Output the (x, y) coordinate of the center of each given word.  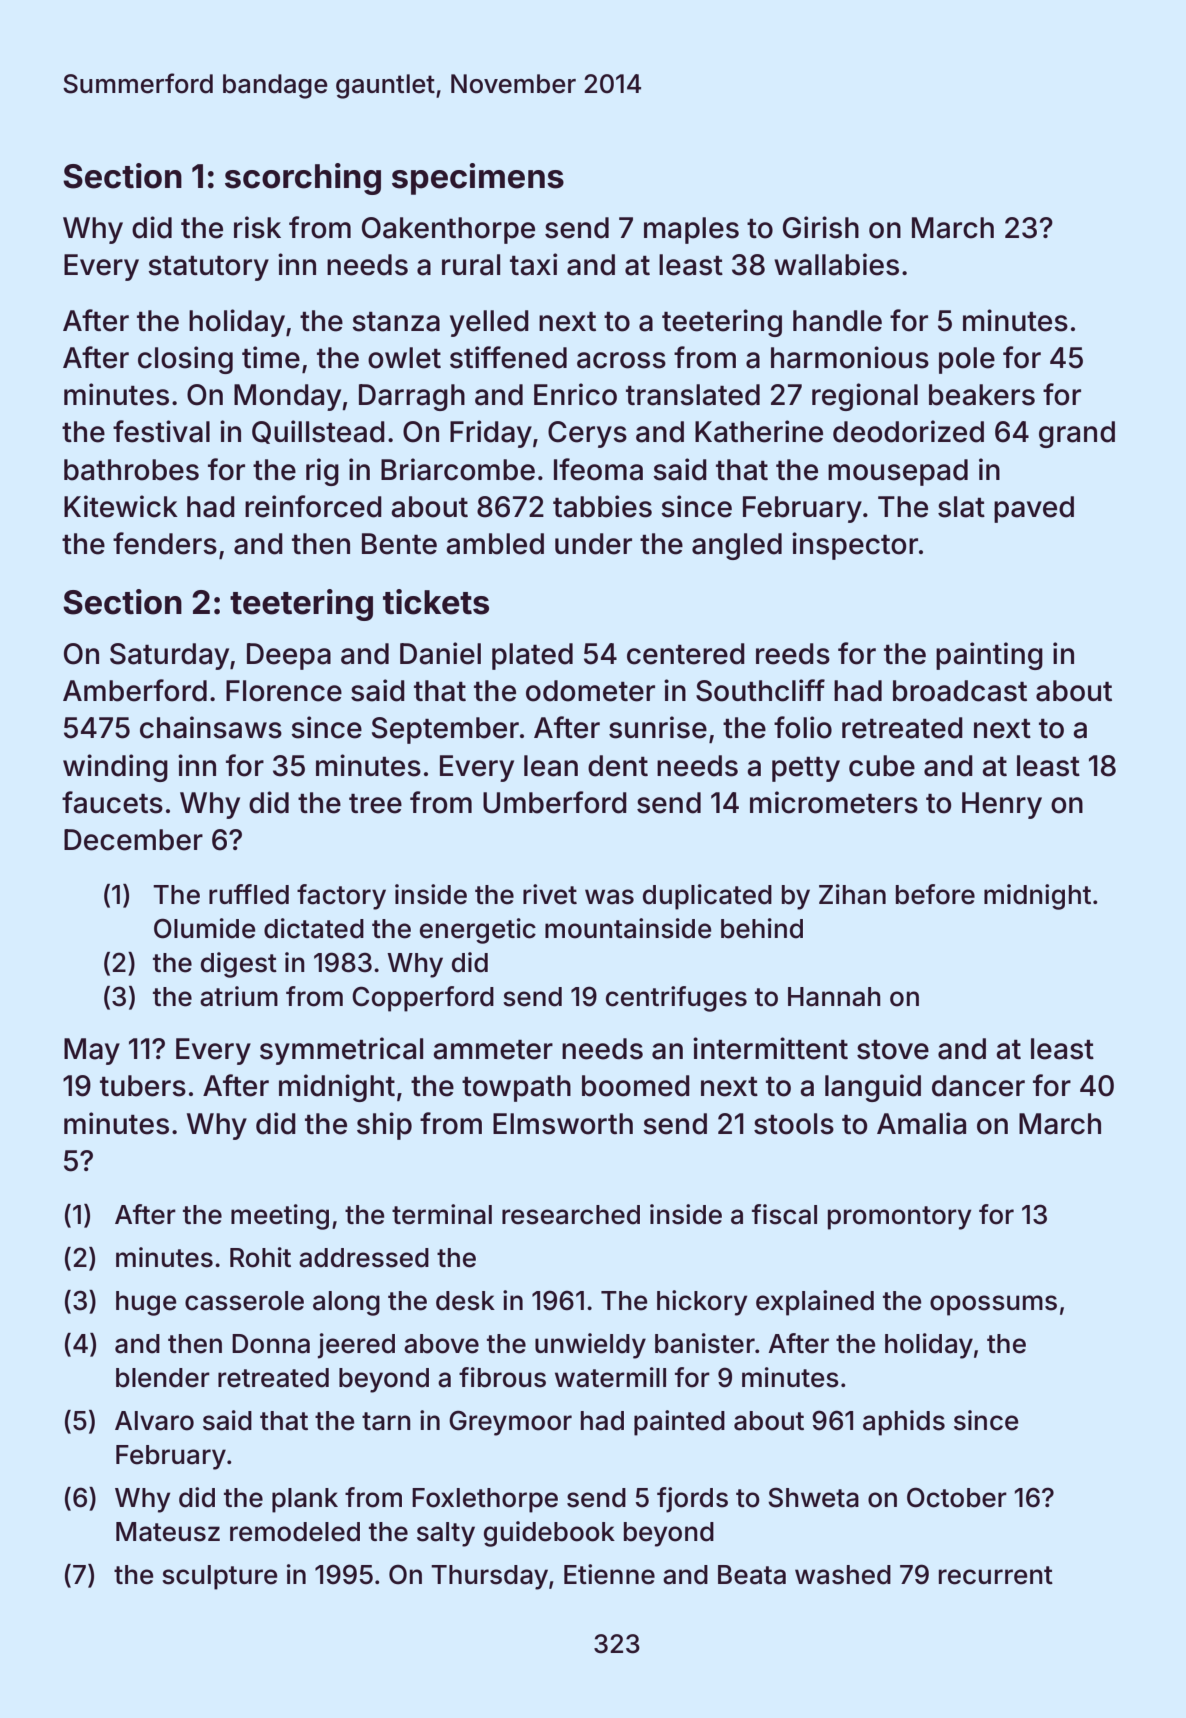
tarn (386, 1421)
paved (1034, 509)
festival (161, 431)
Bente (399, 544)
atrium (239, 996)
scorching (303, 179)
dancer (978, 1086)
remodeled (295, 1532)
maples (691, 230)
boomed (636, 1086)
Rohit (260, 1257)
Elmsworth (563, 1124)
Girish (821, 227)
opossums (993, 1305)
